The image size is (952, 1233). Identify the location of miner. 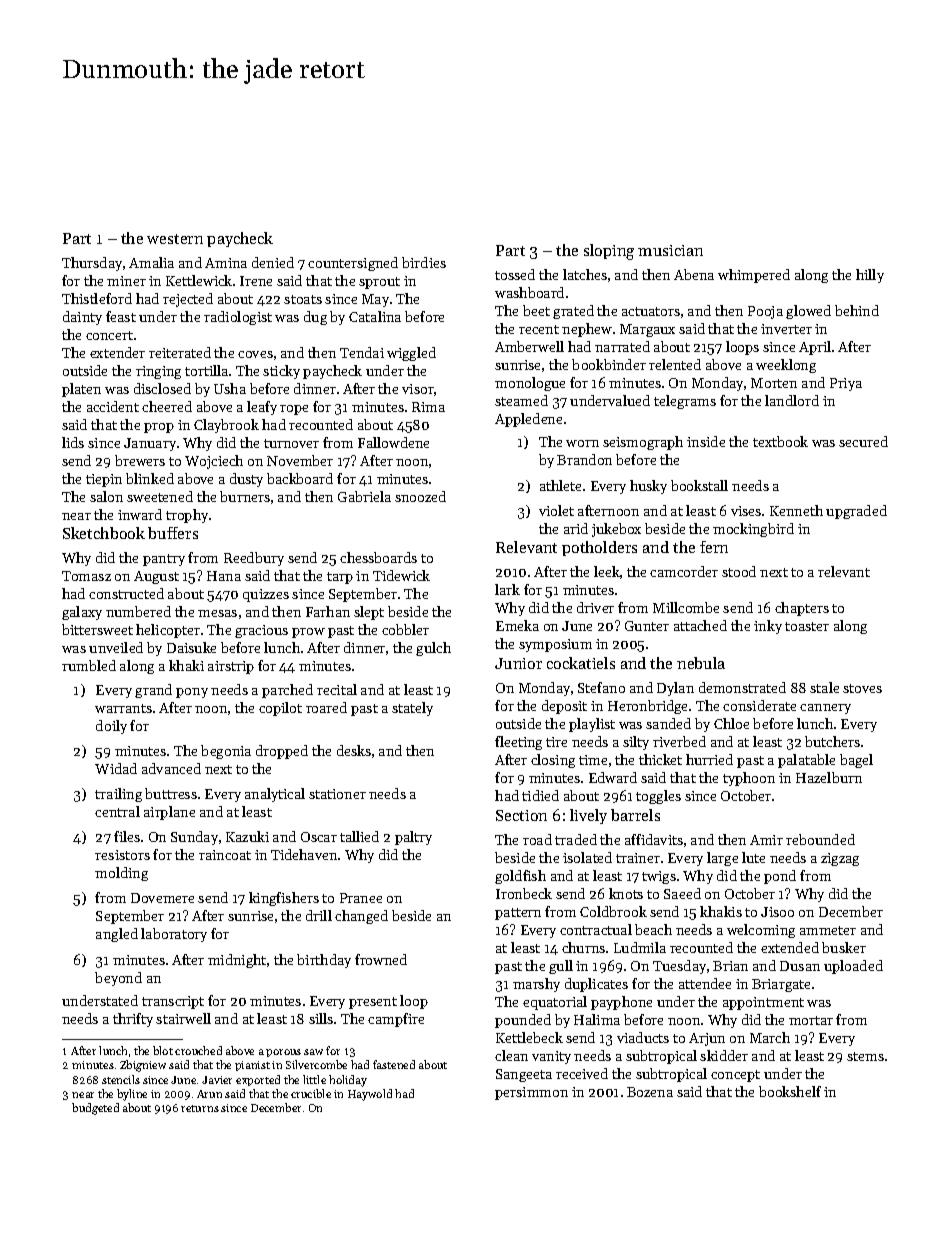
(126, 281).
